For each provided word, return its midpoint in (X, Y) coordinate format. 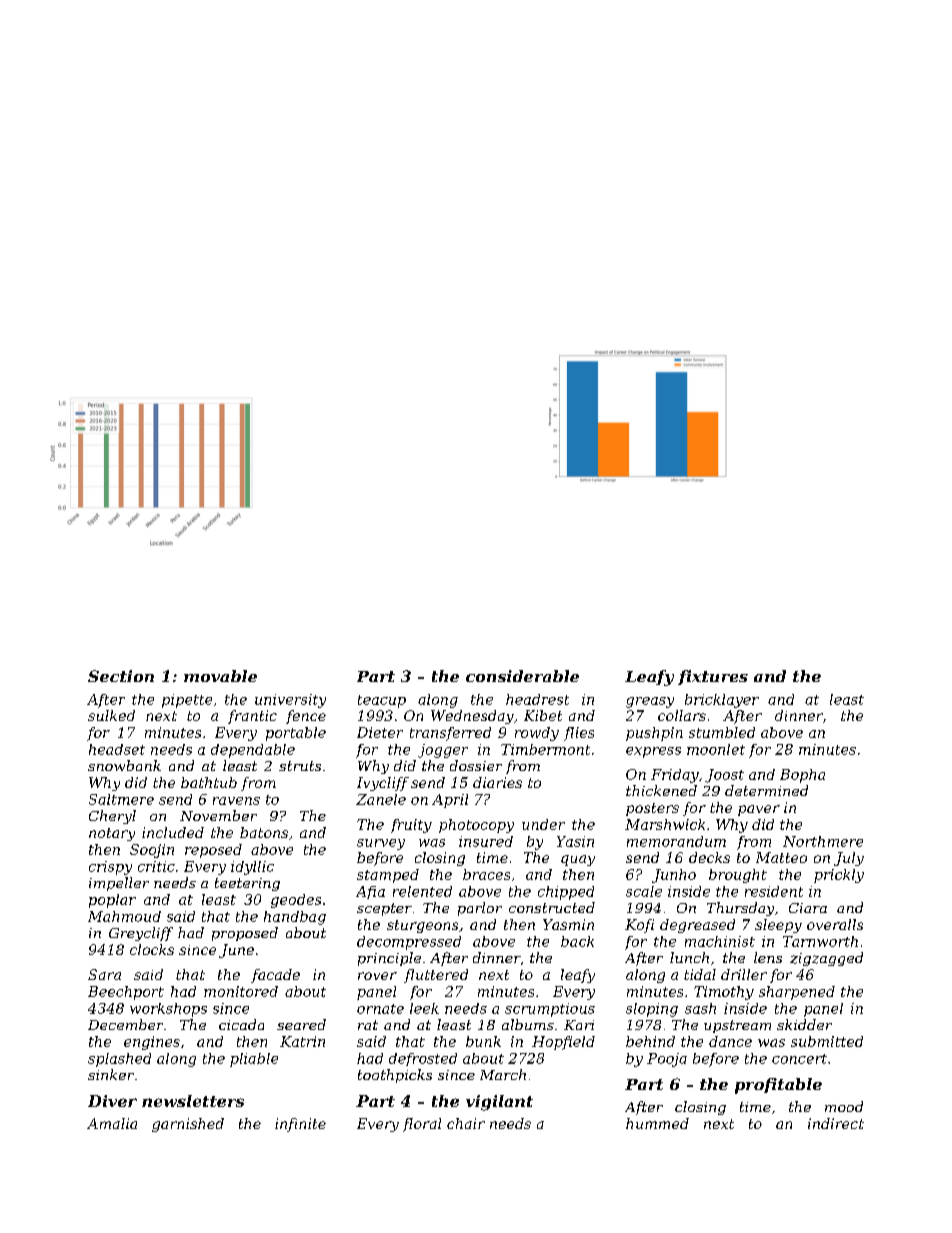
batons (264, 832)
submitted (827, 1041)
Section (121, 676)
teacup (382, 701)
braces (486, 874)
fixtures (713, 677)
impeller (119, 884)
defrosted (423, 1059)
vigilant (499, 1103)
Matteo (781, 857)
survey (381, 844)
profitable (778, 1086)
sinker (111, 1074)
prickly (839, 876)
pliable (254, 1060)
